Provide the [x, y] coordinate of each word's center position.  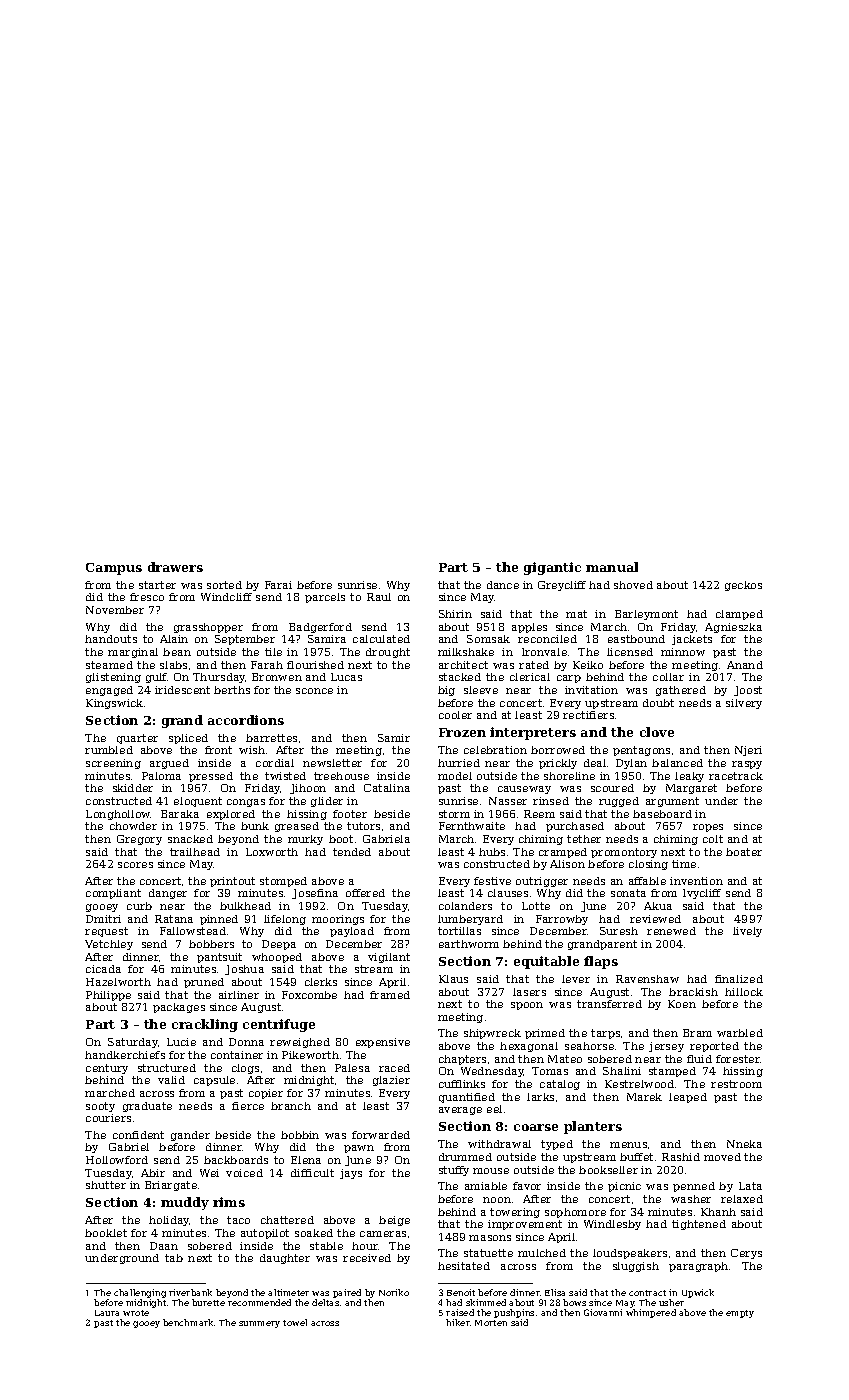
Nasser [508, 801]
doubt [658, 703]
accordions [246, 720]
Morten [491, 1323]
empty [740, 1314]
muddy [185, 1203]
